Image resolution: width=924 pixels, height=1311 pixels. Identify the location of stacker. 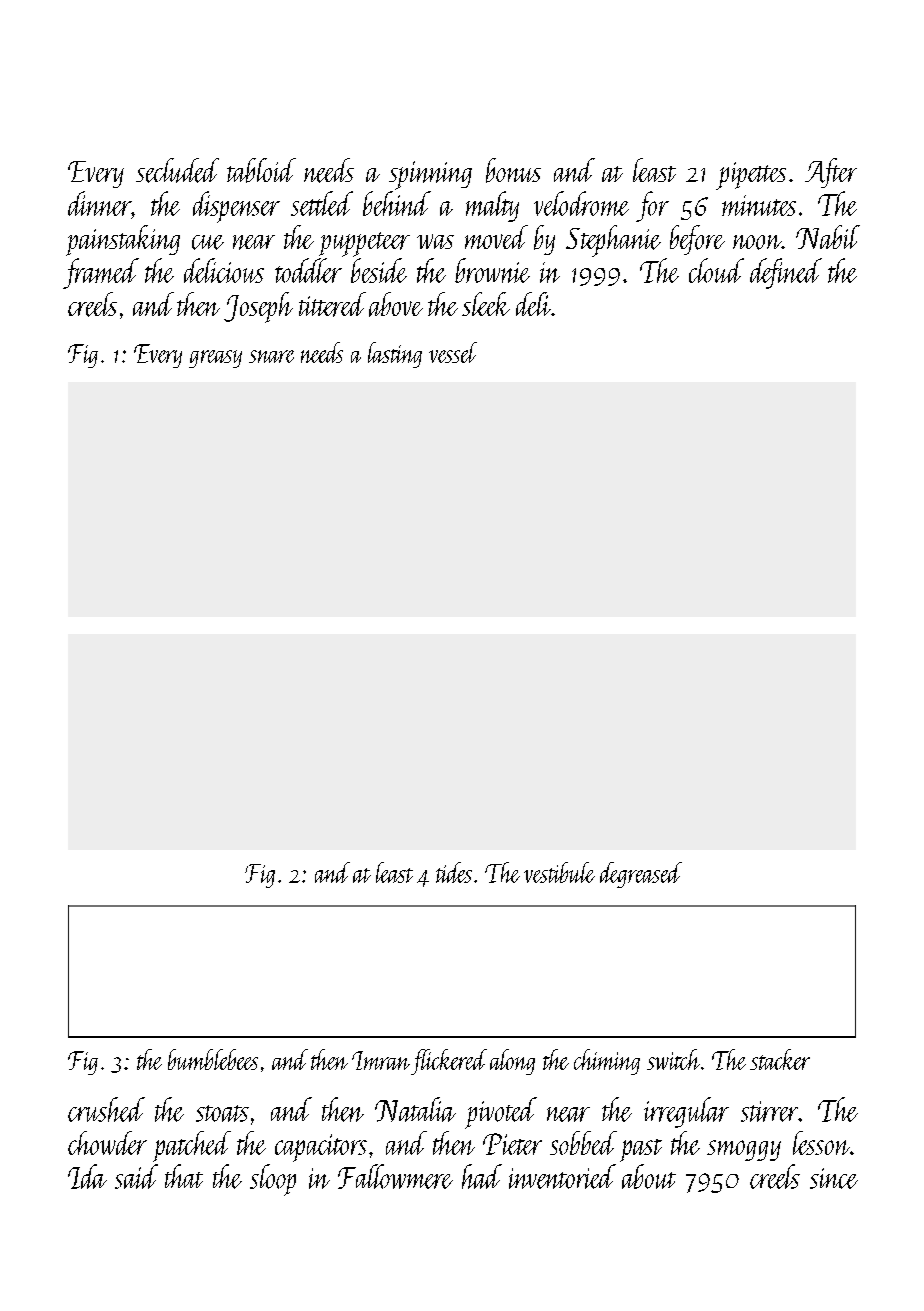
(780, 1059).
